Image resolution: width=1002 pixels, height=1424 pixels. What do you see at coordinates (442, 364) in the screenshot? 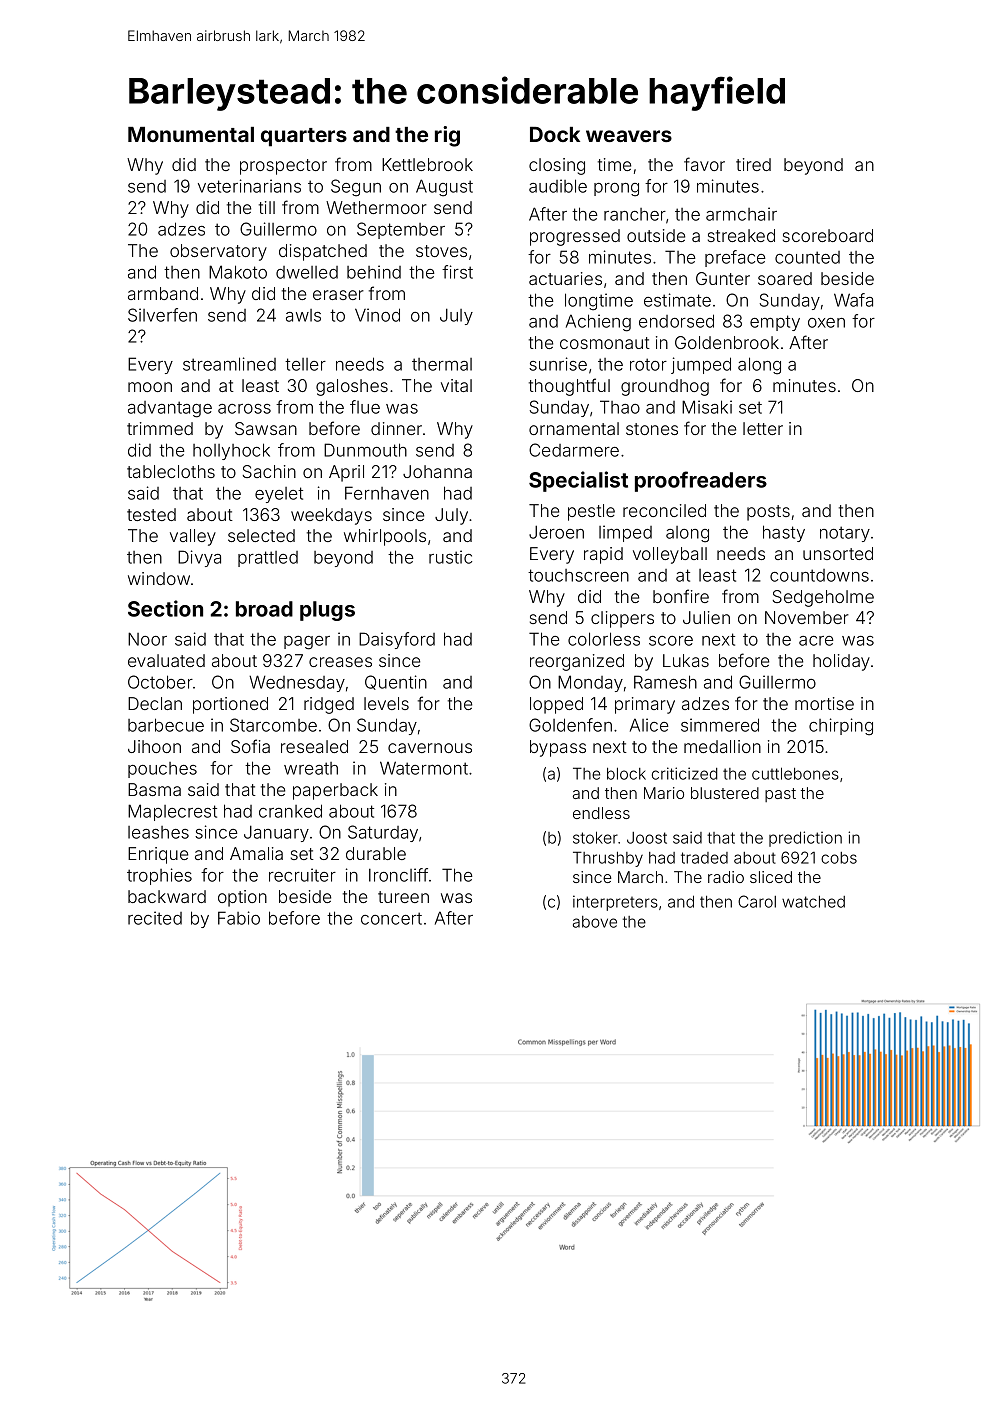
I see `thermal` at bounding box center [442, 364].
